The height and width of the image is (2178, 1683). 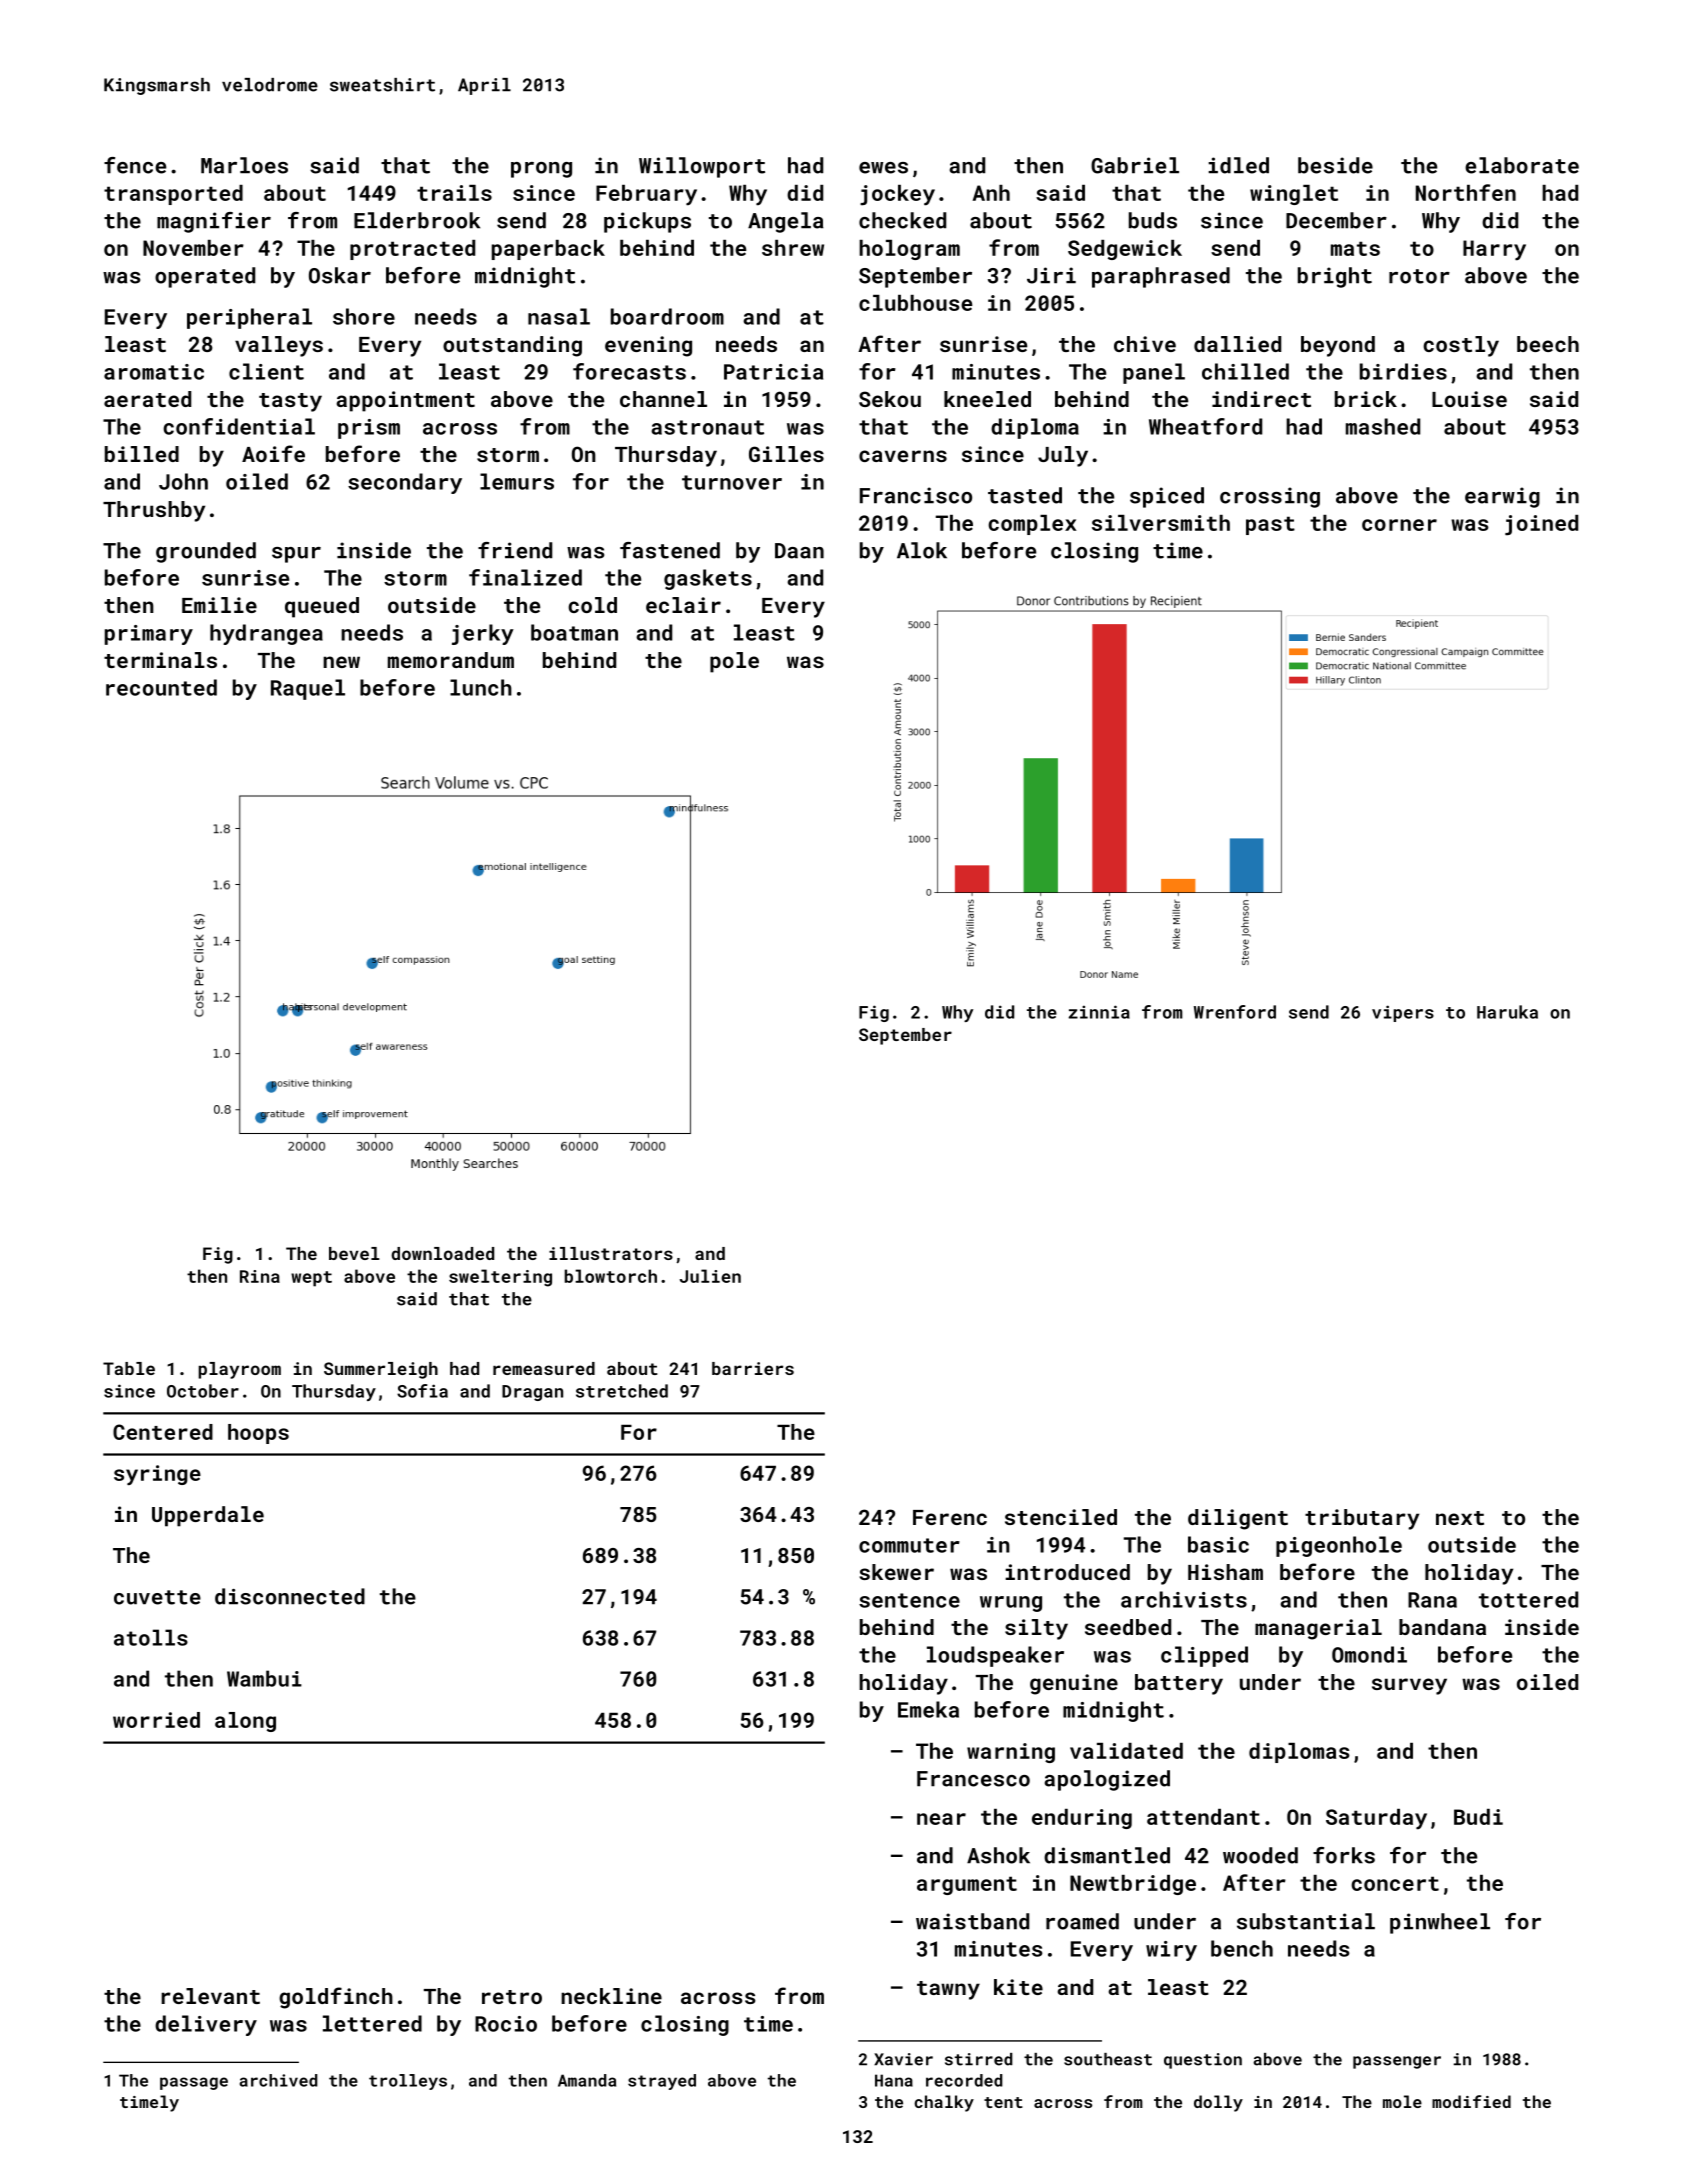 What do you see at coordinates (548, 250) in the image?
I see `paperback` at bounding box center [548, 250].
